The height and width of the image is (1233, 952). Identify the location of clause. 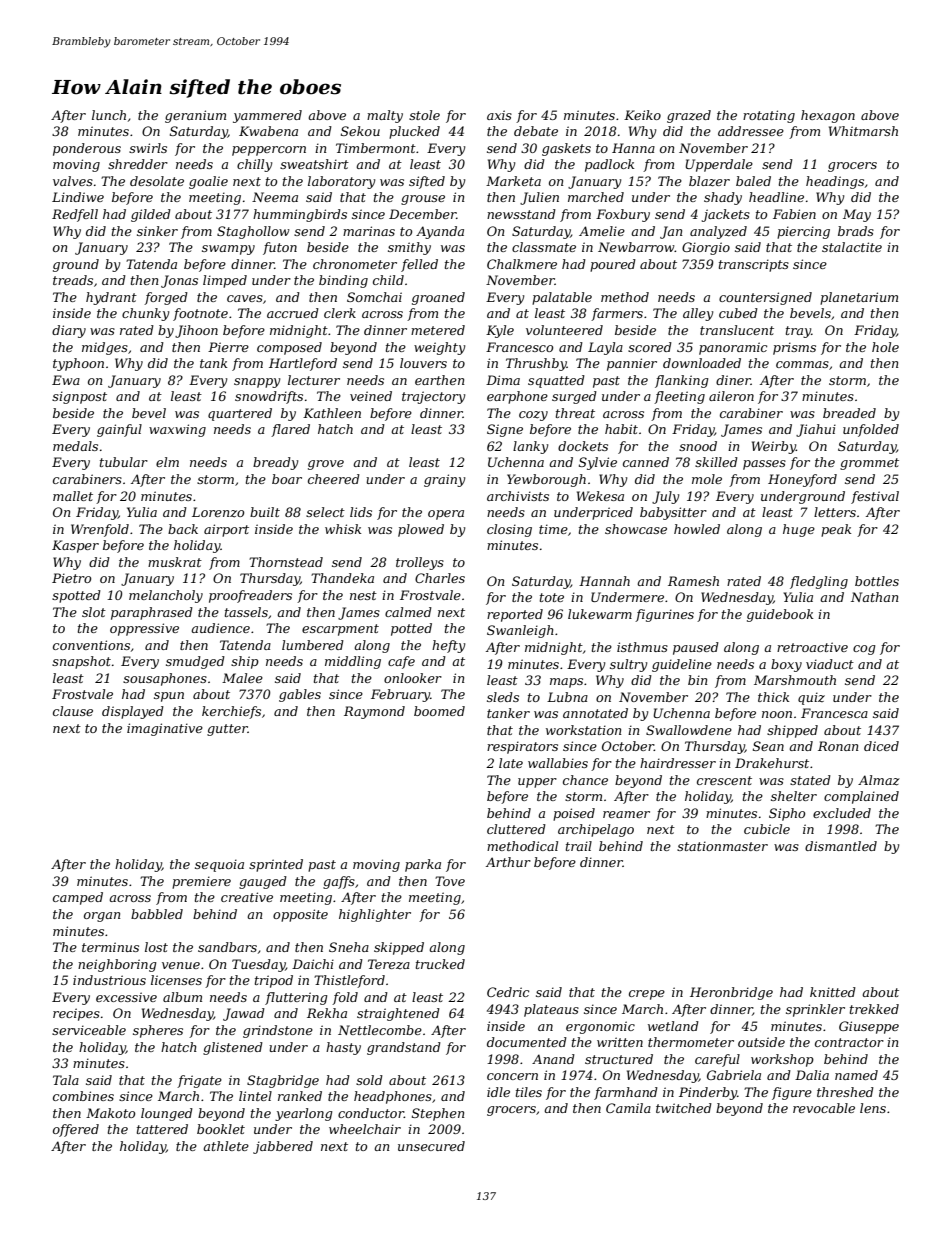
(73, 711).
